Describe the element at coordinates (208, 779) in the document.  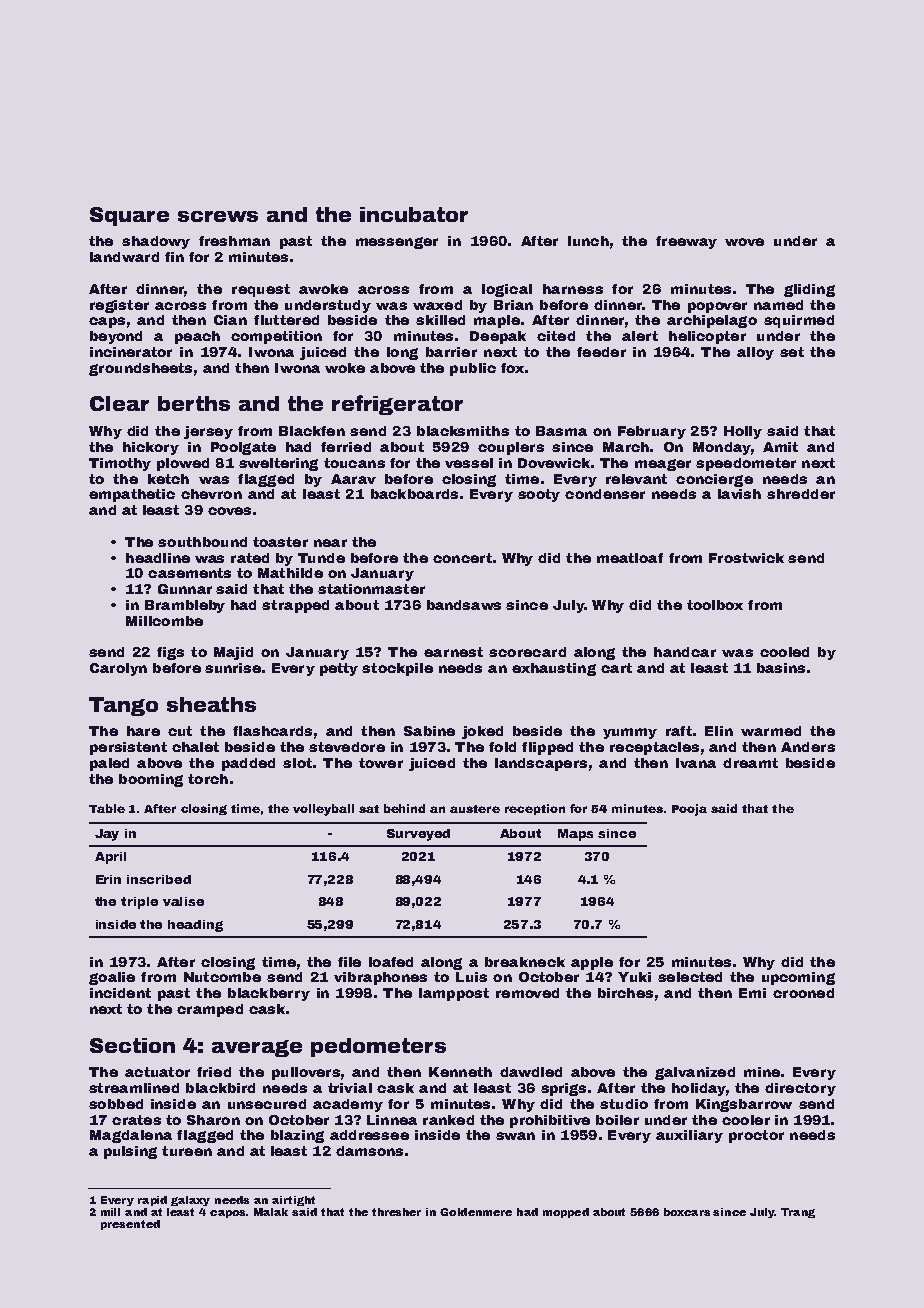
I see `torch` at that location.
